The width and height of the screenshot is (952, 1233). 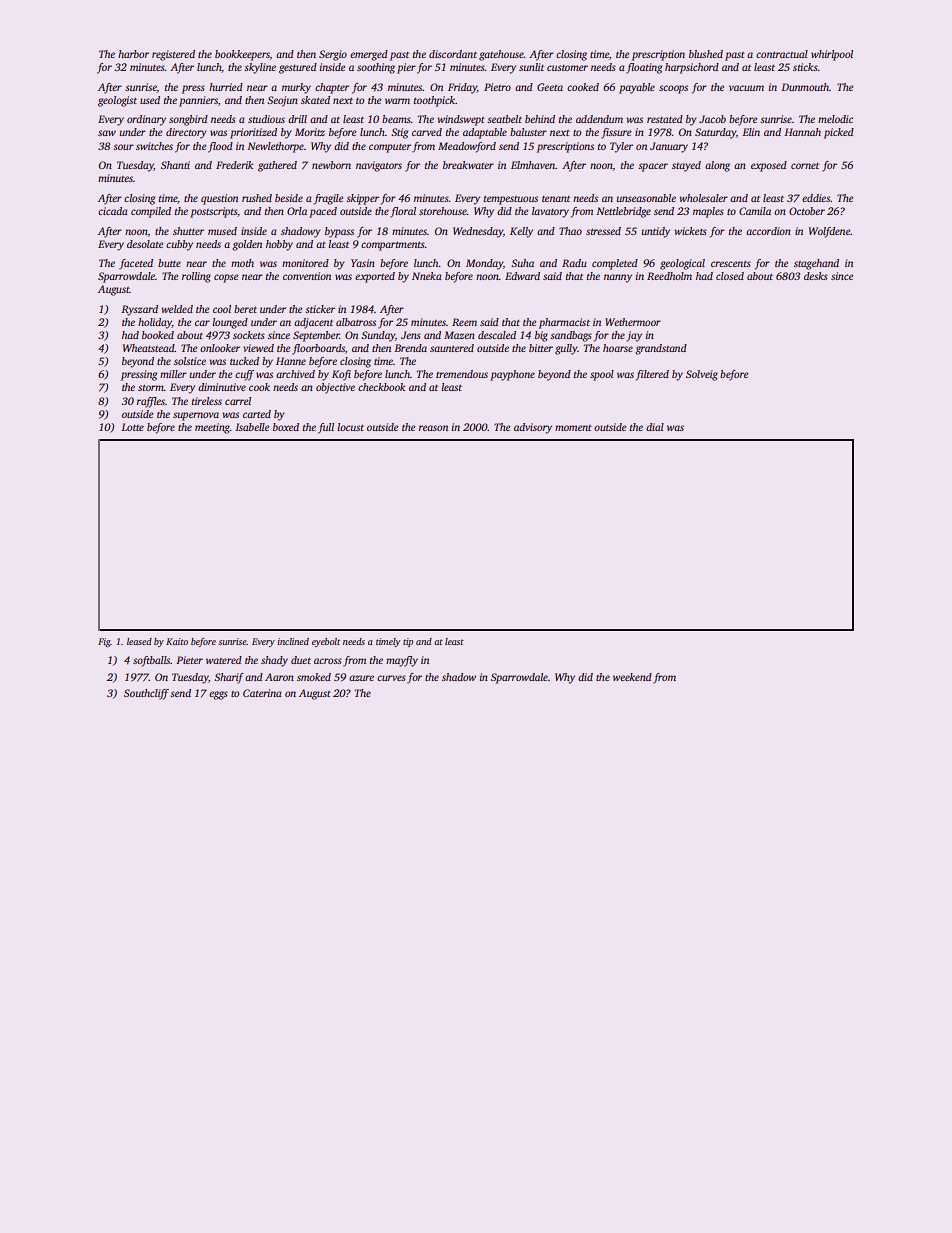 What do you see at coordinates (522, 263) in the screenshot?
I see `Suha` at bounding box center [522, 263].
